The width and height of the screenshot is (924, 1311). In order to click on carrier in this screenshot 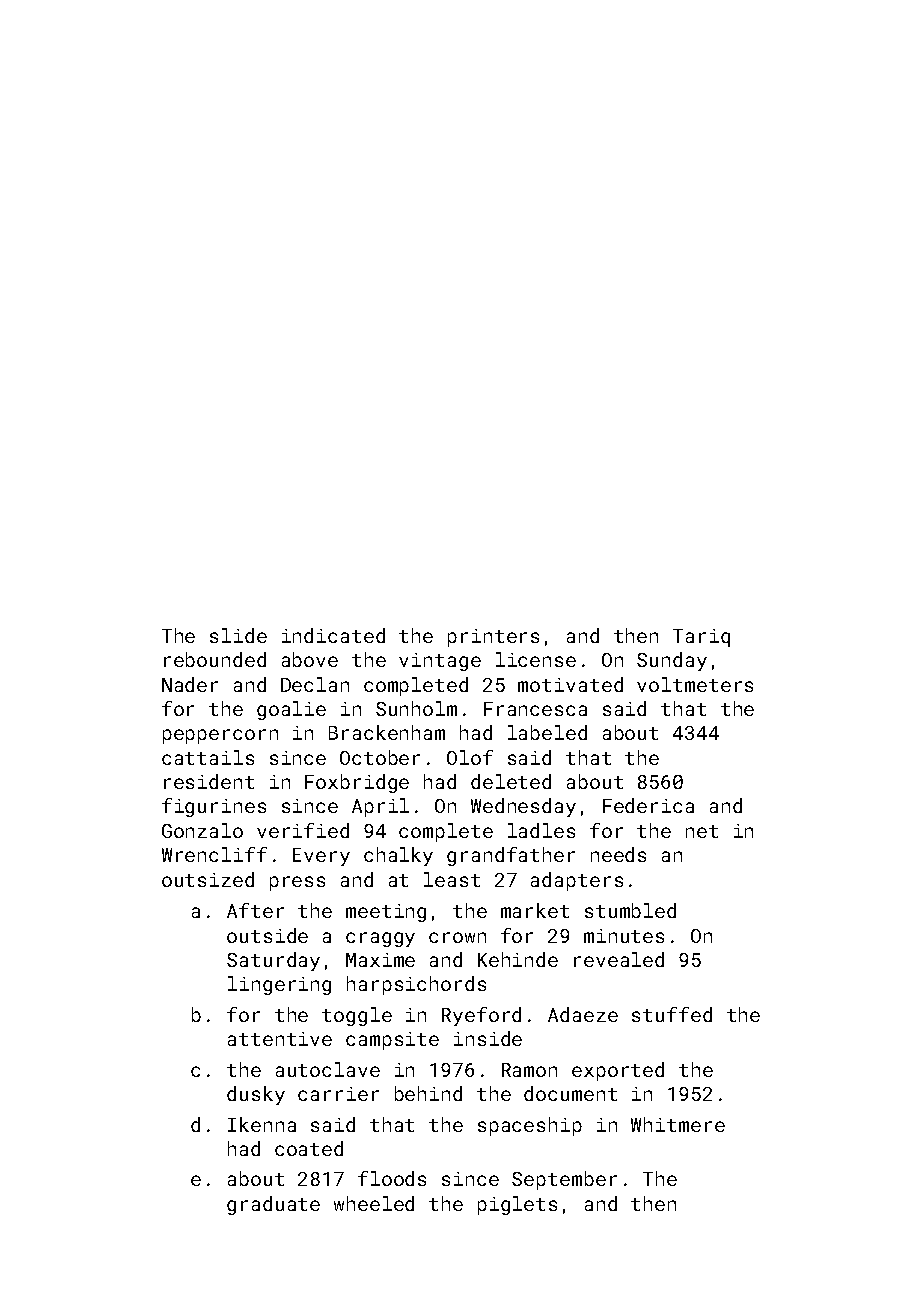, I will do `click(338, 1094)`.
